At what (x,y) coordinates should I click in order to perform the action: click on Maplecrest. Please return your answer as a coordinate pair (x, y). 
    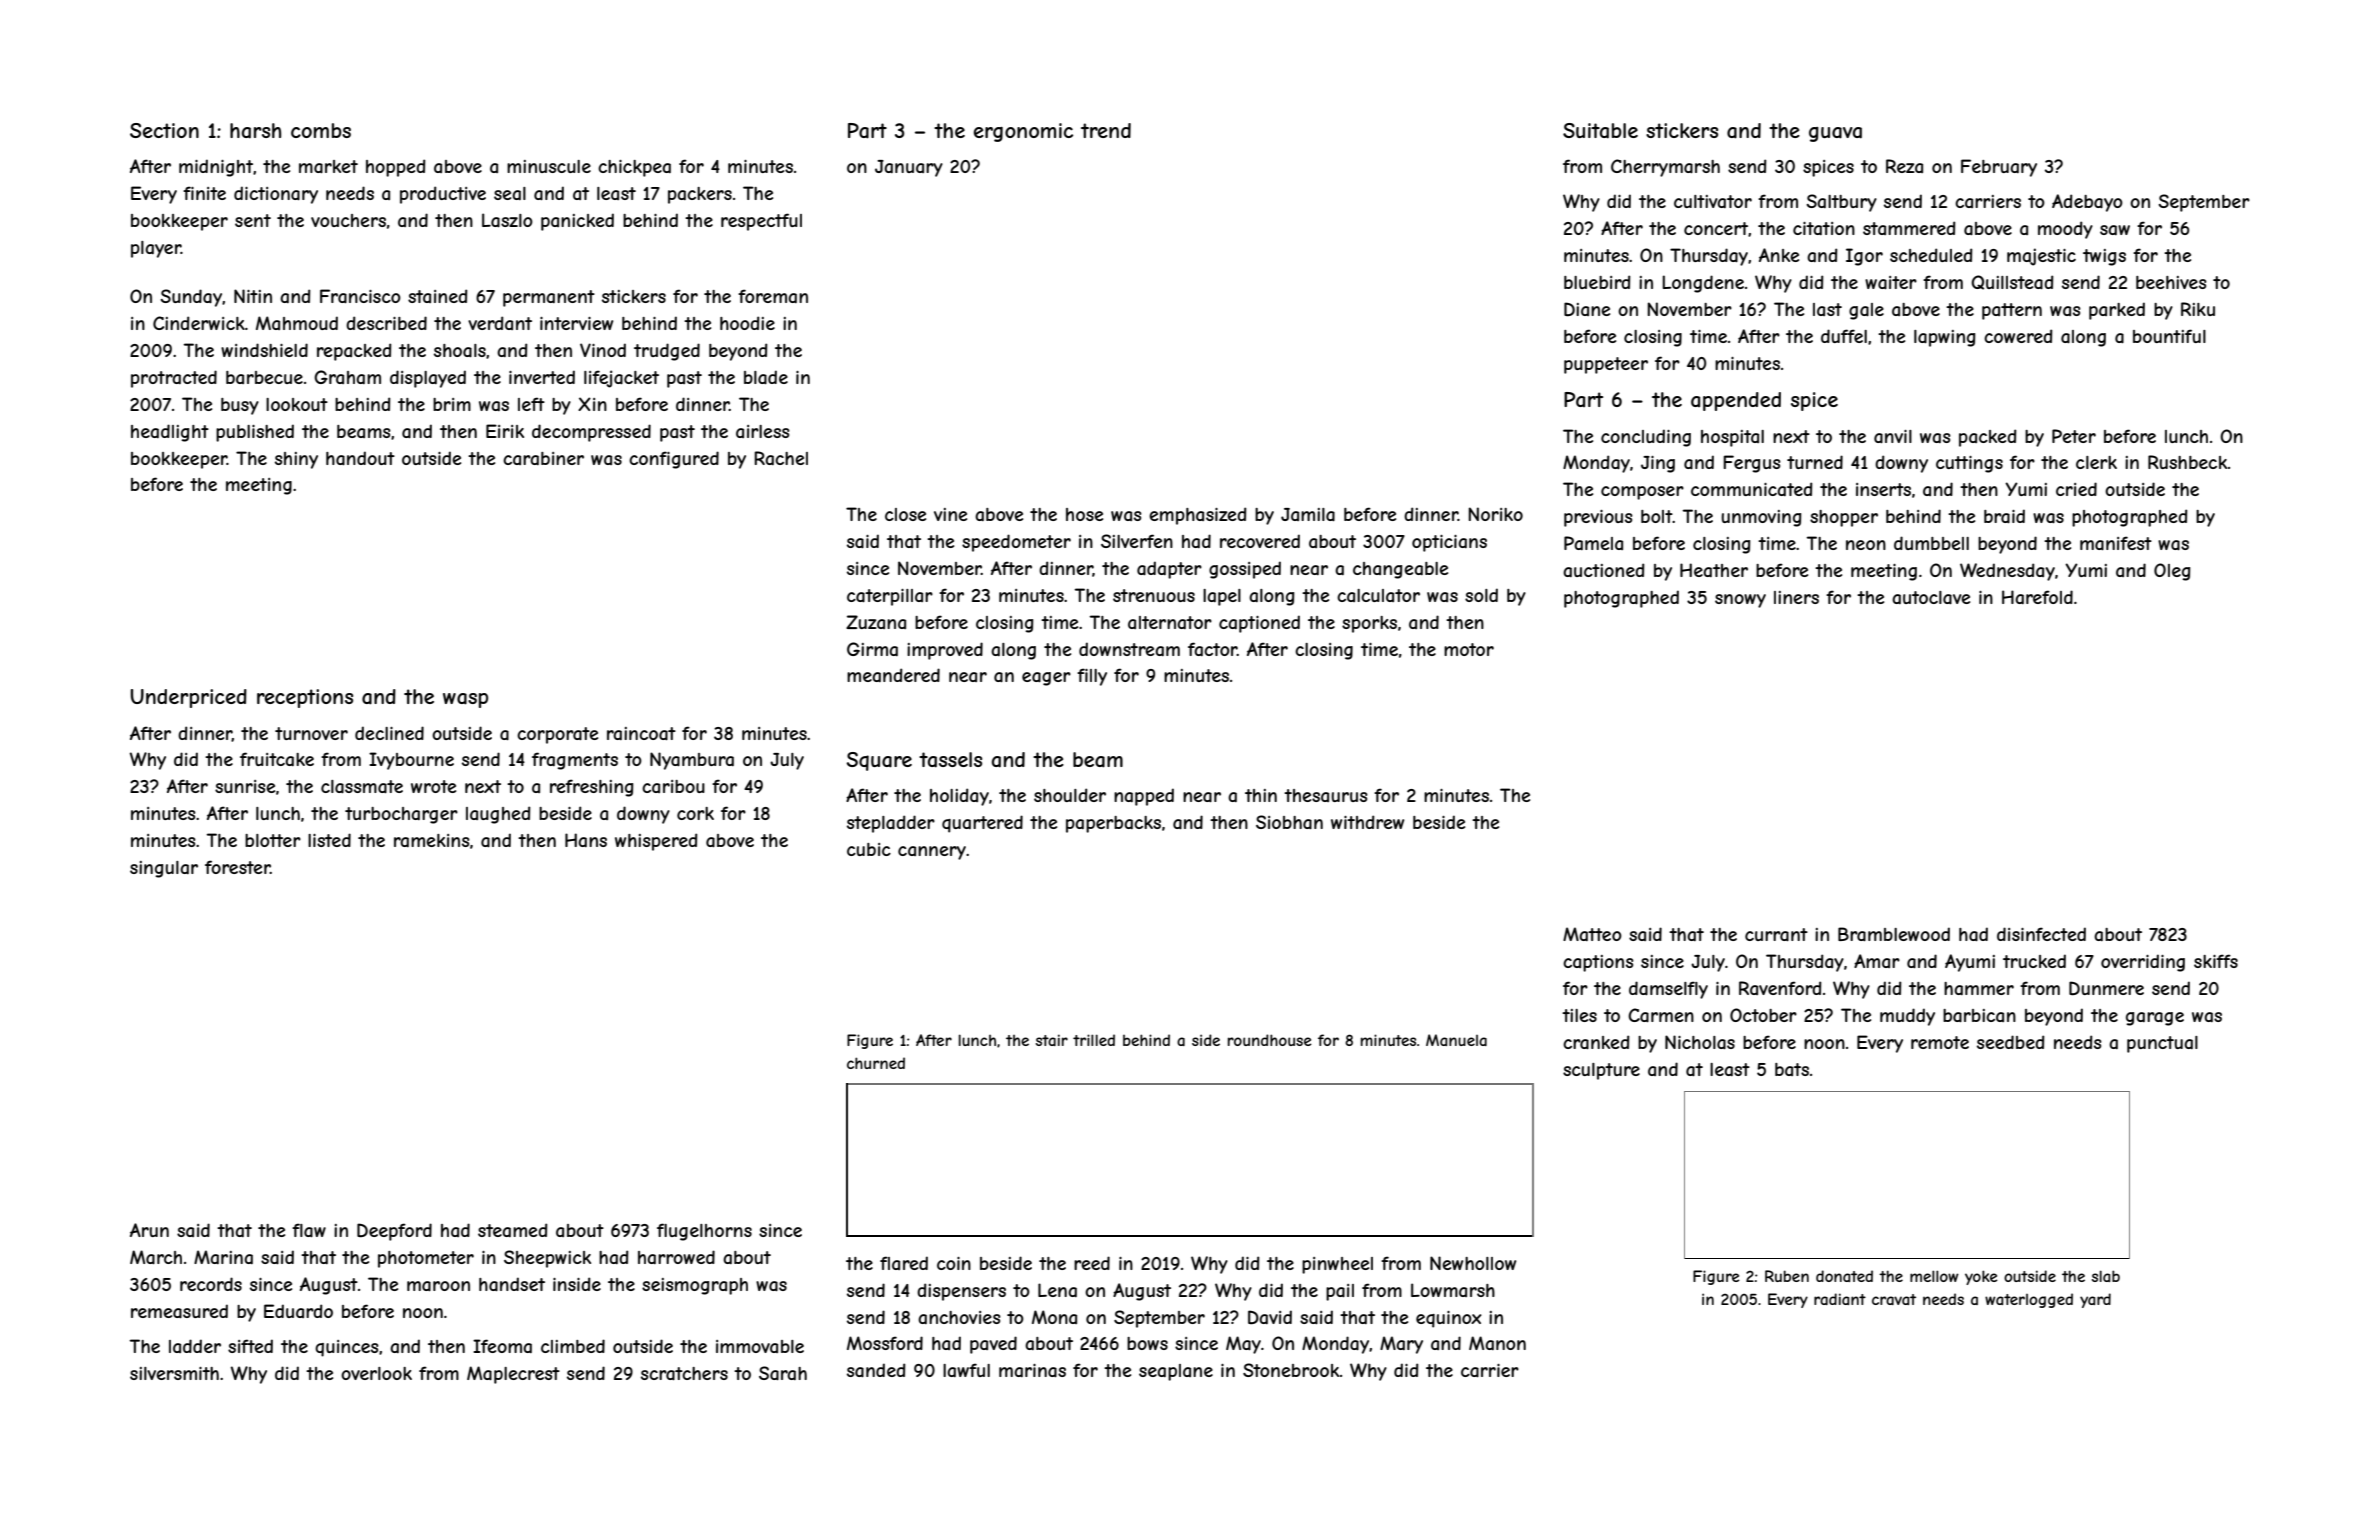
    Looking at the image, I should click on (513, 1375).
